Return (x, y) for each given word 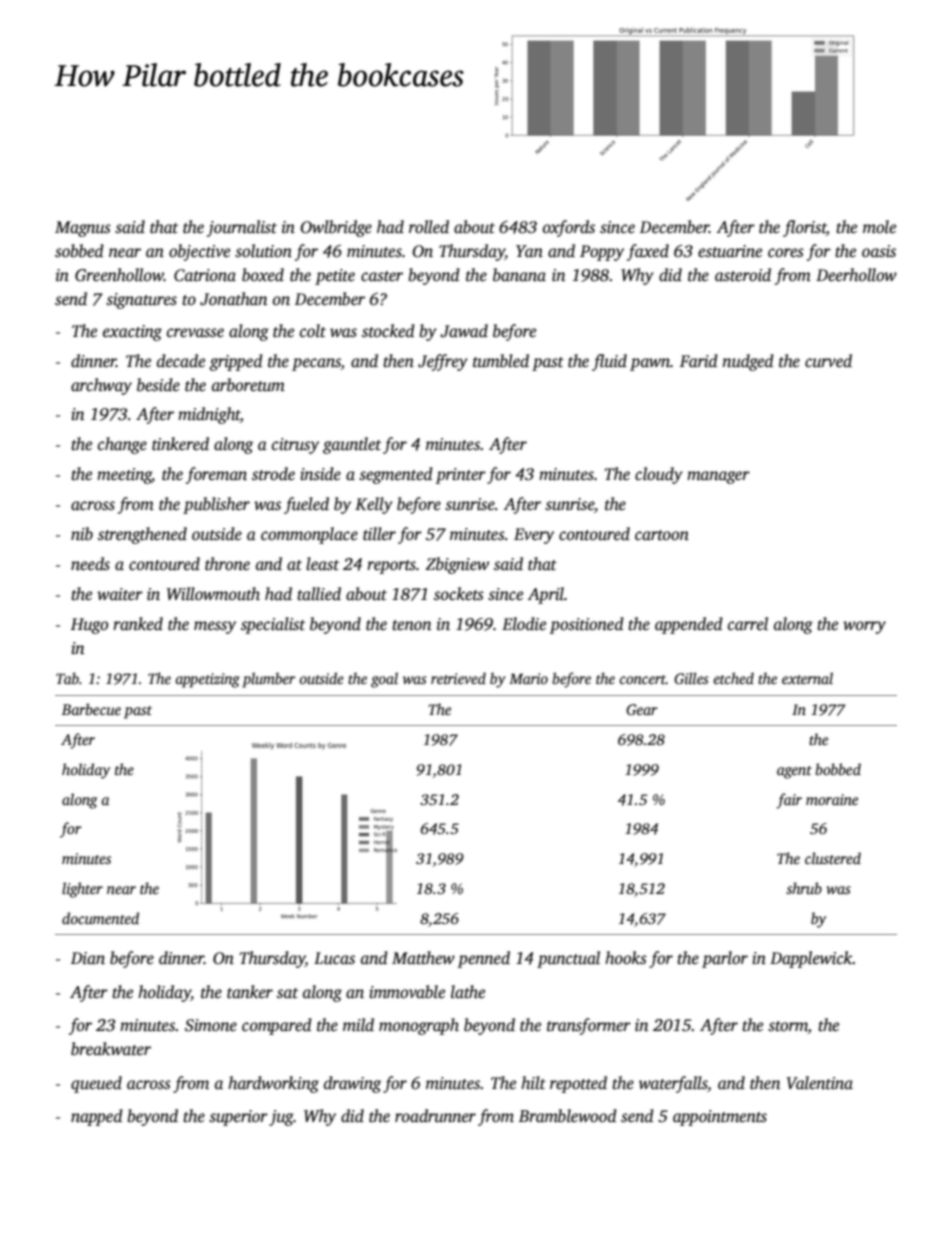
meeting (124, 476)
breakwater (111, 1049)
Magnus (83, 229)
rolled (429, 227)
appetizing (207, 680)
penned (484, 959)
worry (864, 627)
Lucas (334, 958)
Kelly (374, 505)
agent (794, 772)
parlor (725, 959)
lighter (82, 890)
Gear (642, 709)
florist (804, 228)
